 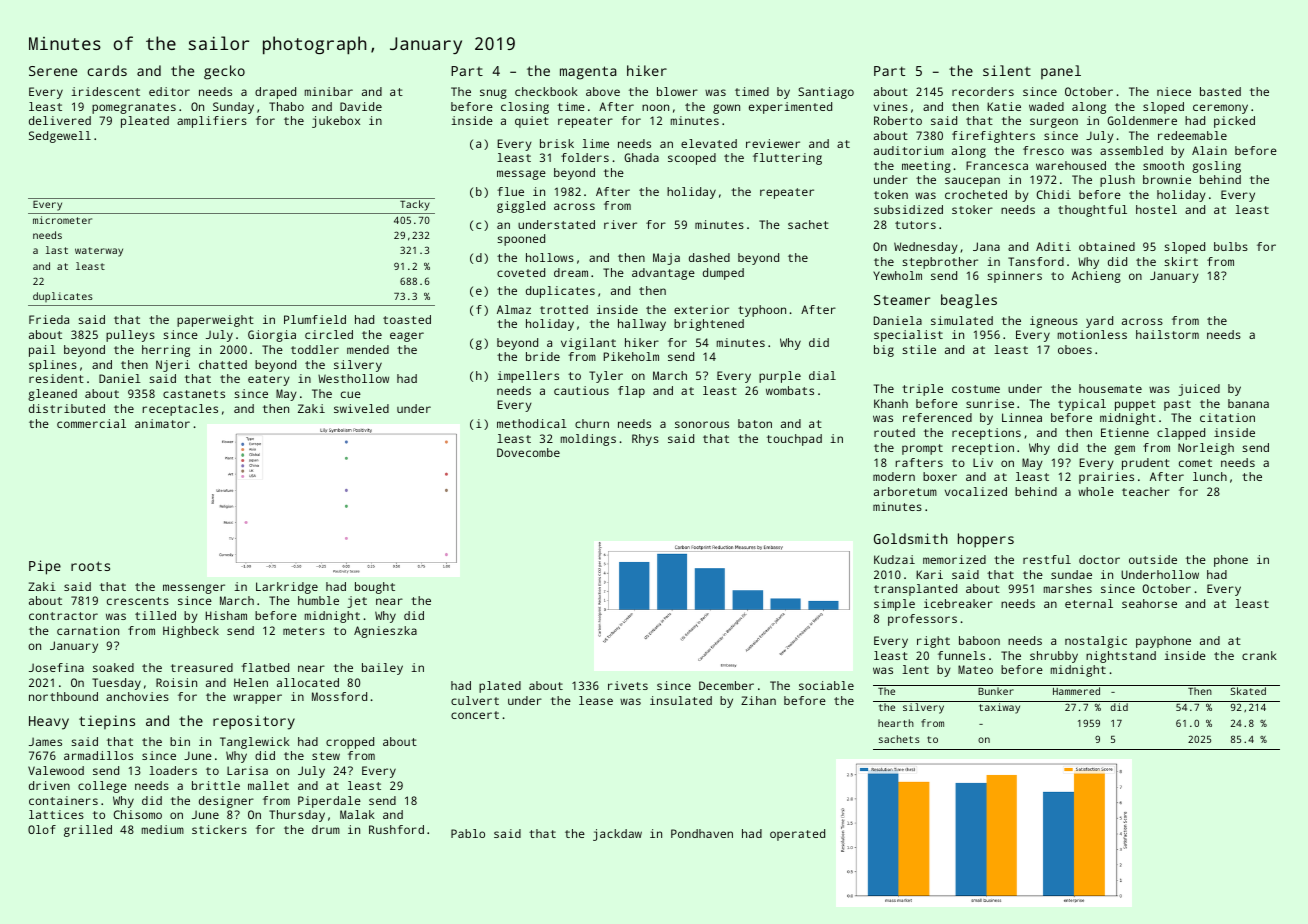 What do you see at coordinates (56, 814) in the page?
I see `lattices` at bounding box center [56, 814].
